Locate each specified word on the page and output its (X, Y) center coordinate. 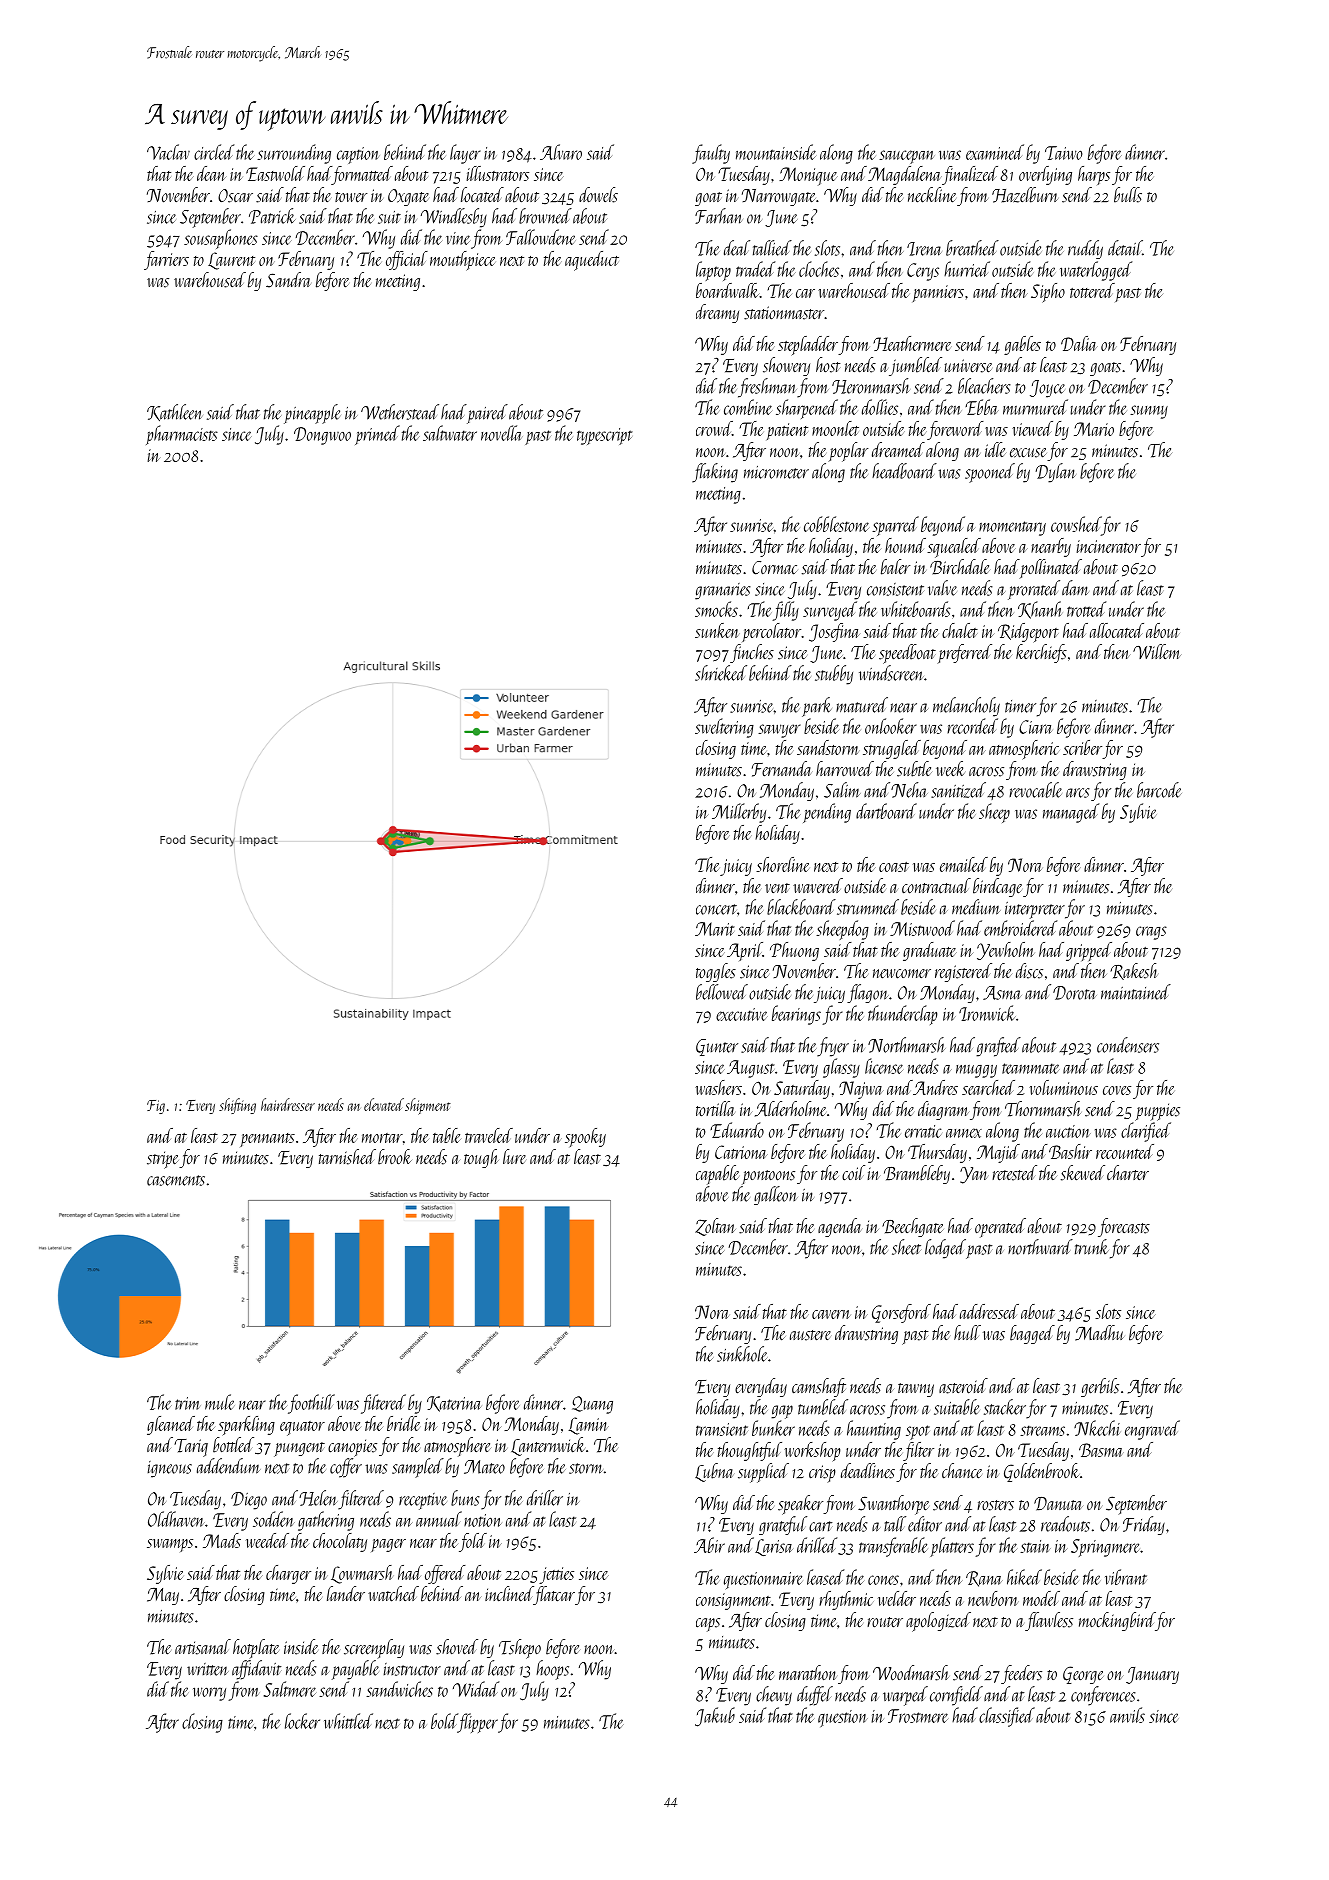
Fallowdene (541, 237)
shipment (428, 1106)
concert (716, 909)
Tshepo (520, 1649)
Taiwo (1063, 153)
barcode (1159, 790)
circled (214, 152)
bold (444, 1721)
